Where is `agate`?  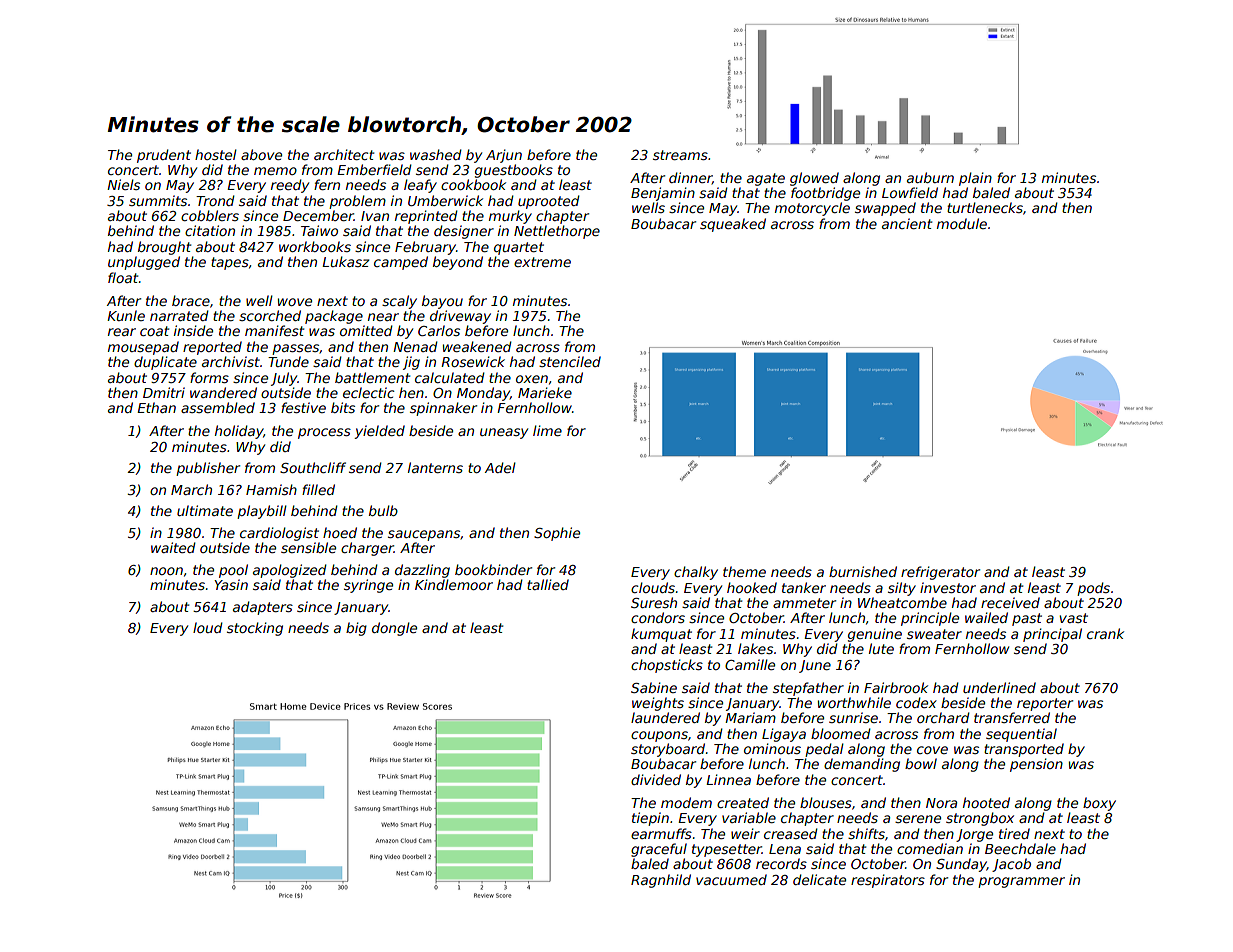
agate is located at coordinates (766, 179).
